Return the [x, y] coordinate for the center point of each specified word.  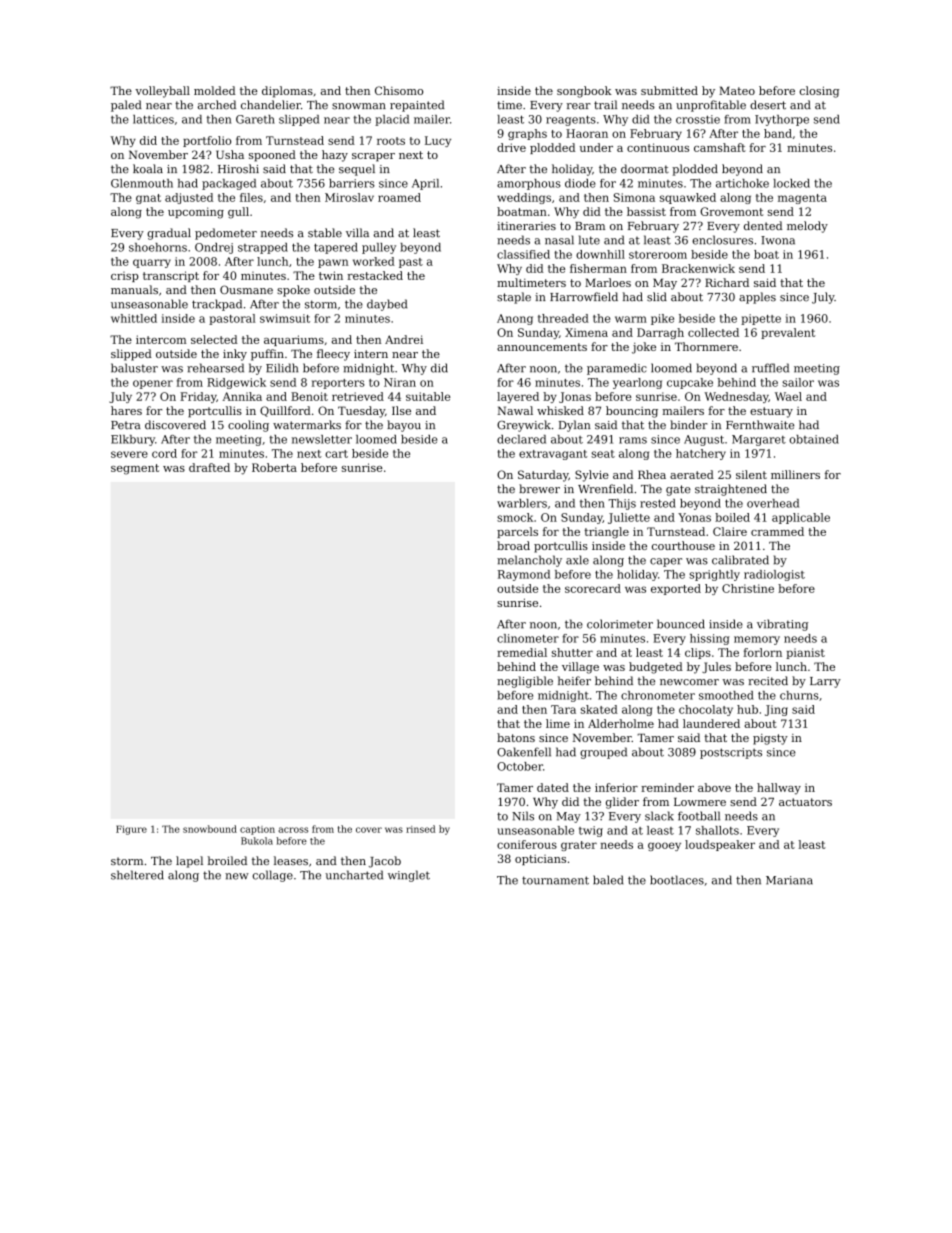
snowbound [210, 829]
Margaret [759, 440]
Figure [131, 830]
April [425, 184]
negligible [525, 682]
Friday [198, 397]
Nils [523, 816]
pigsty [770, 739]
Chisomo [399, 90]
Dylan [575, 426]
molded [215, 90]
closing [819, 92]
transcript [171, 276]
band [778, 133]
